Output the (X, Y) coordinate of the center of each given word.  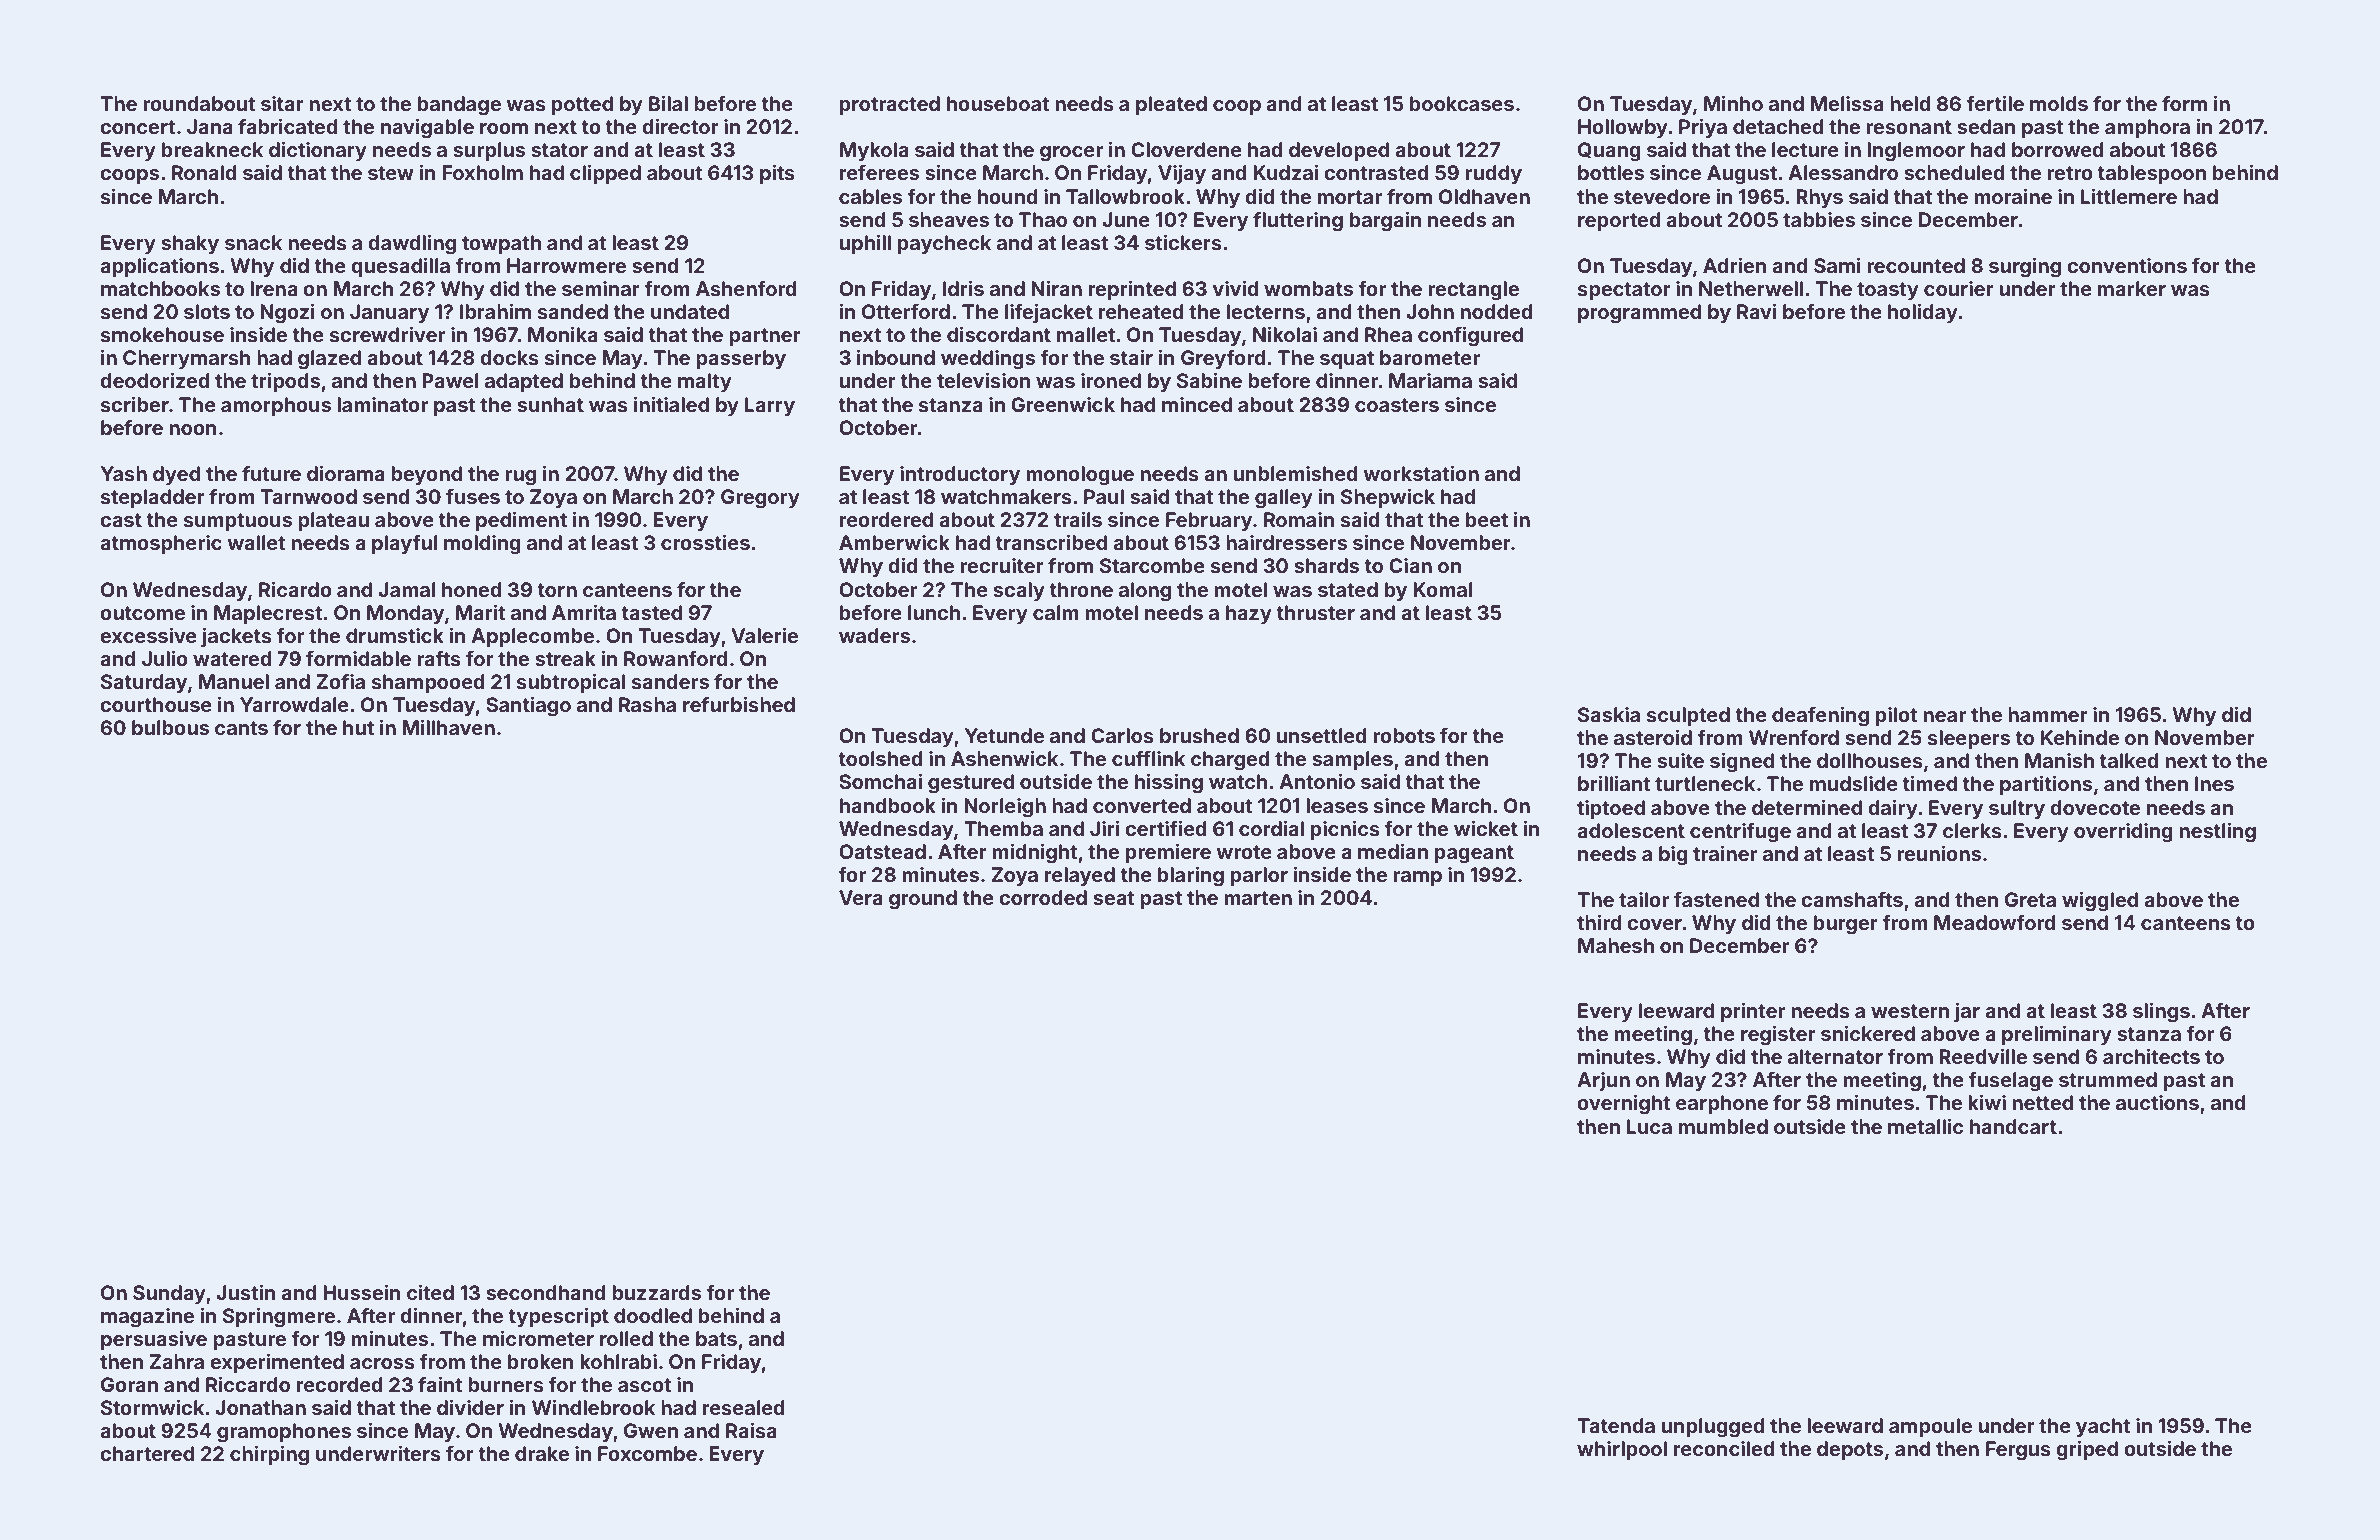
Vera (861, 897)
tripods (285, 382)
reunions (1939, 853)
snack (253, 242)
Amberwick (894, 542)
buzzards (656, 1292)
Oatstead (882, 851)
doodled (653, 1315)
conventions (2127, 265)
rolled (626, 1338)
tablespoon (2152, 174)
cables (870, 196)
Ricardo (295, 589)
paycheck (944, 244)
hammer (2048, 714)
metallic (1925, 1126)
